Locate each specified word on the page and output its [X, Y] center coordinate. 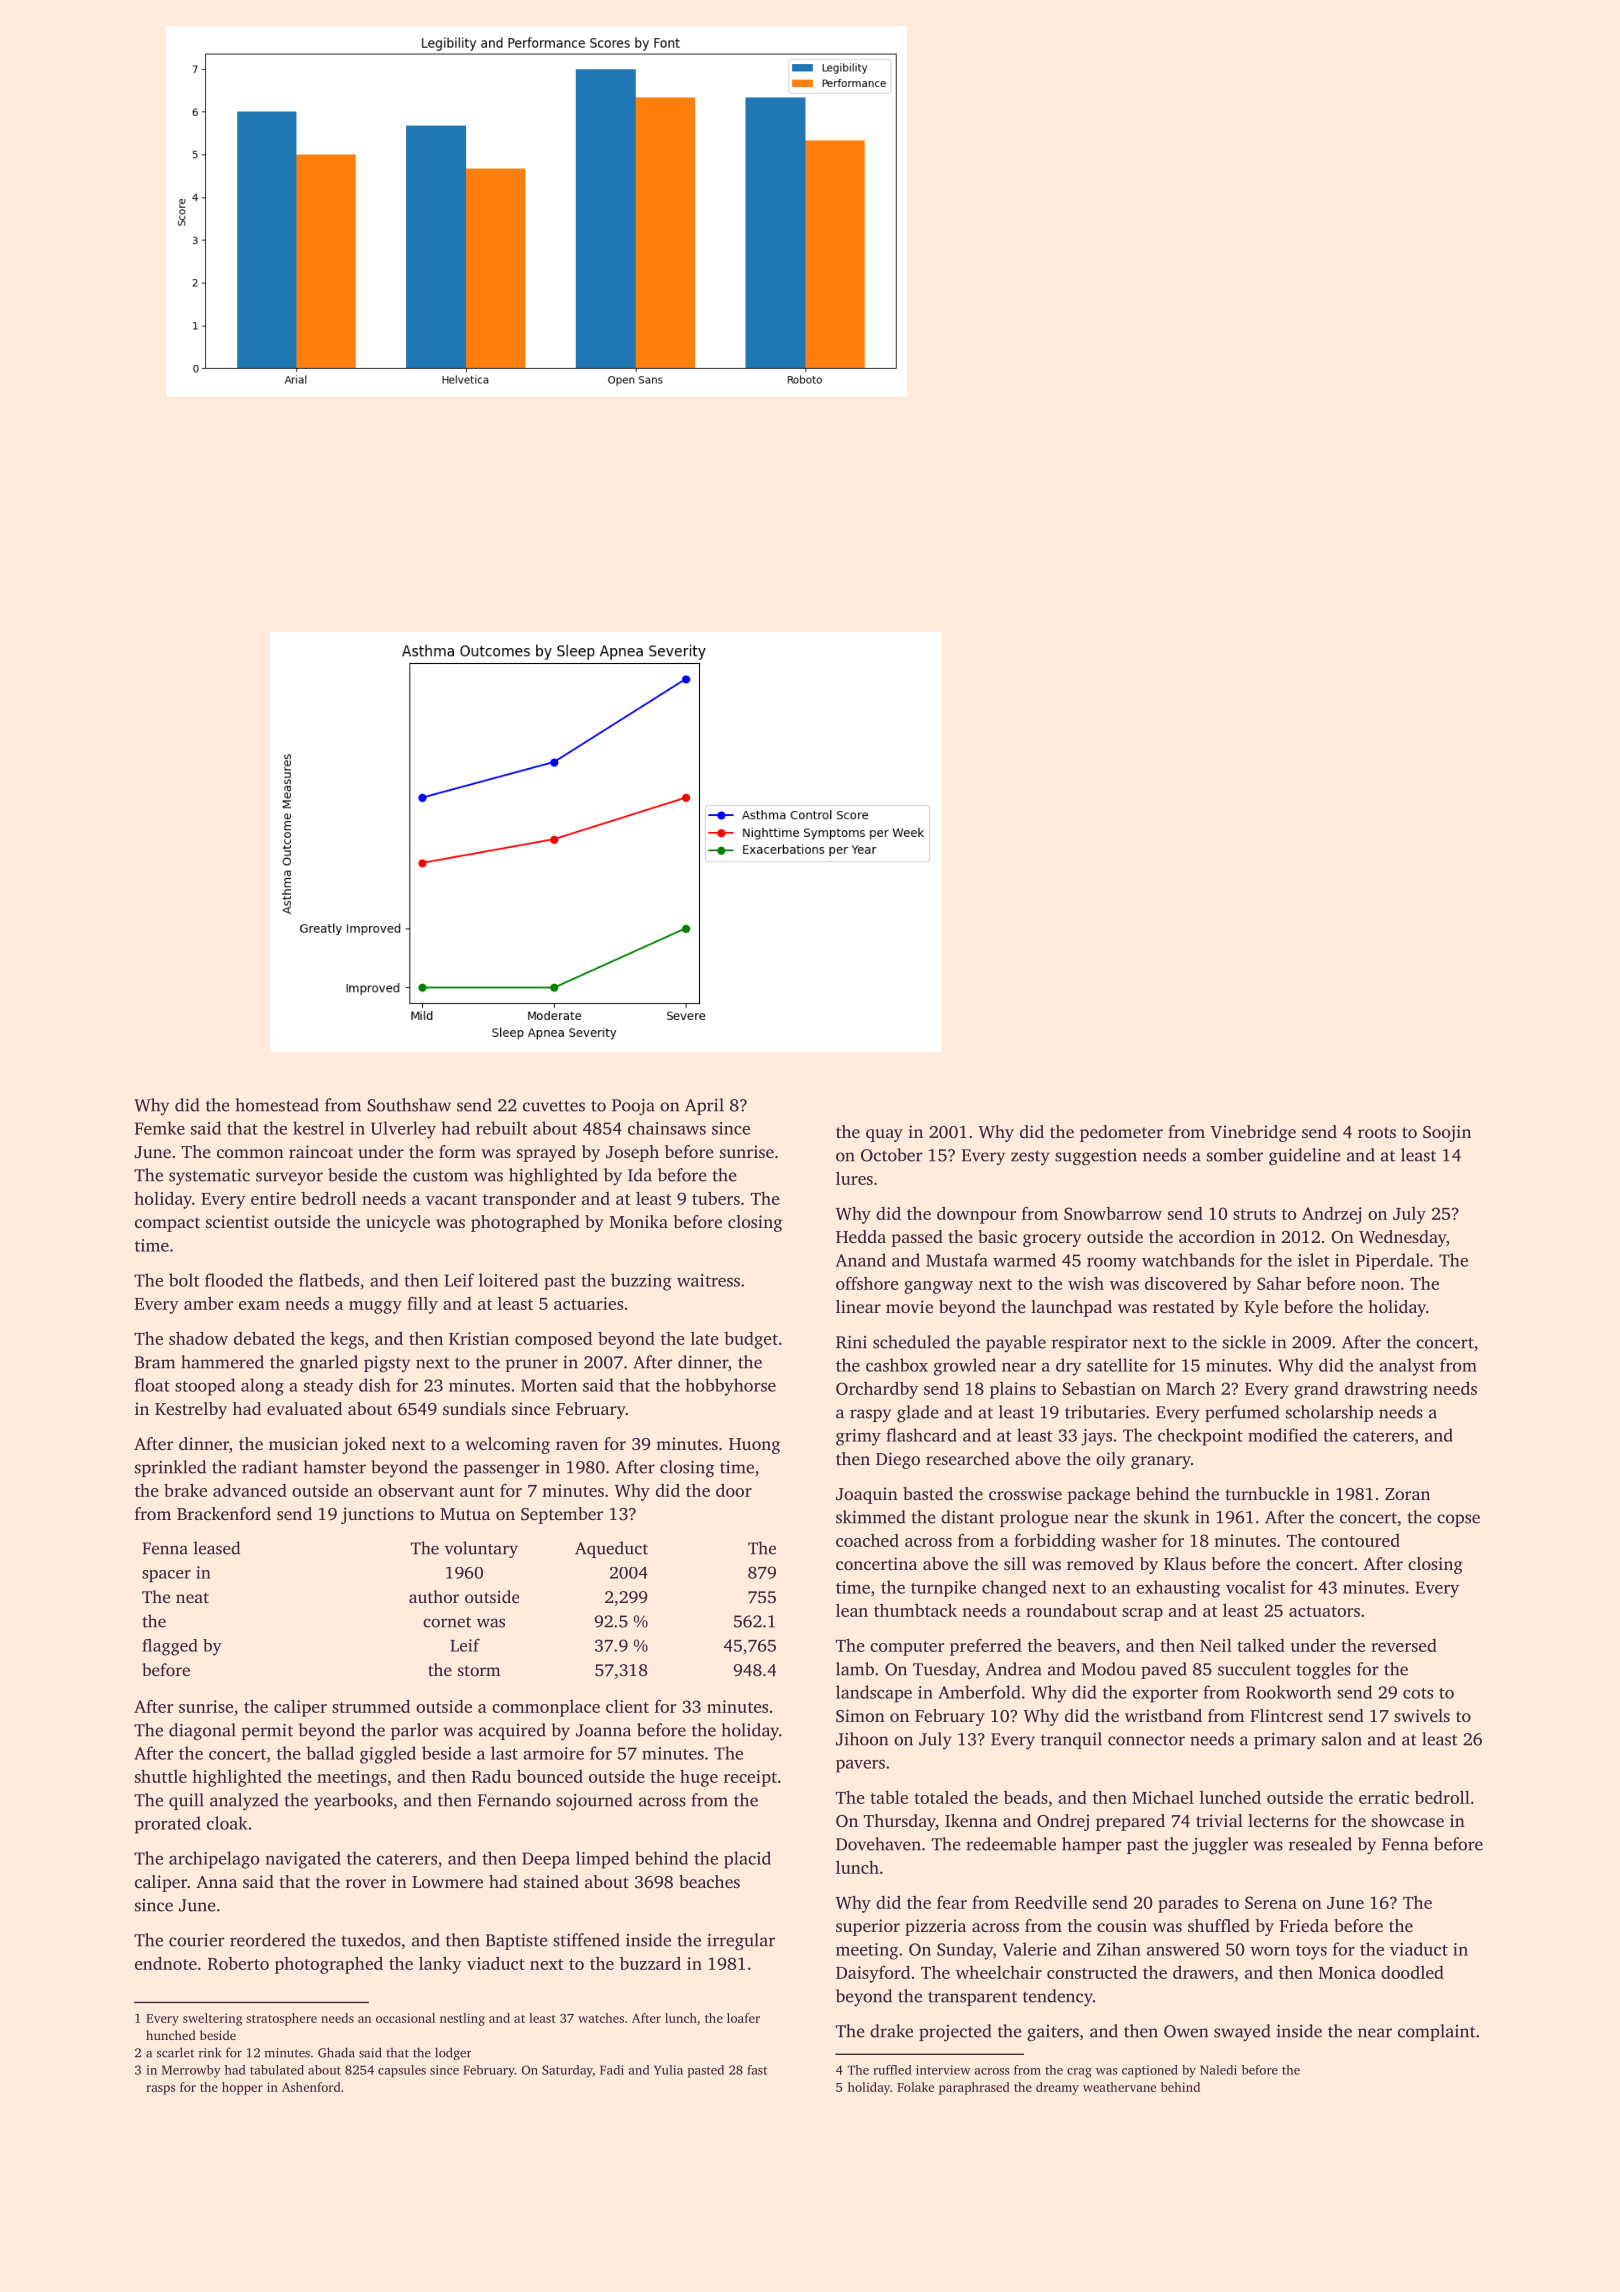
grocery [1052, 1240]
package [1098, 1495]
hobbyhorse [730, 1387]
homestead [277, 1105]
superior [868, 1927]
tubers [716, 1198]
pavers [860, 1766]
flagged [170, 1647]
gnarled [329, 1364]
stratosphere [281, 2019]
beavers [1086, 1645]
